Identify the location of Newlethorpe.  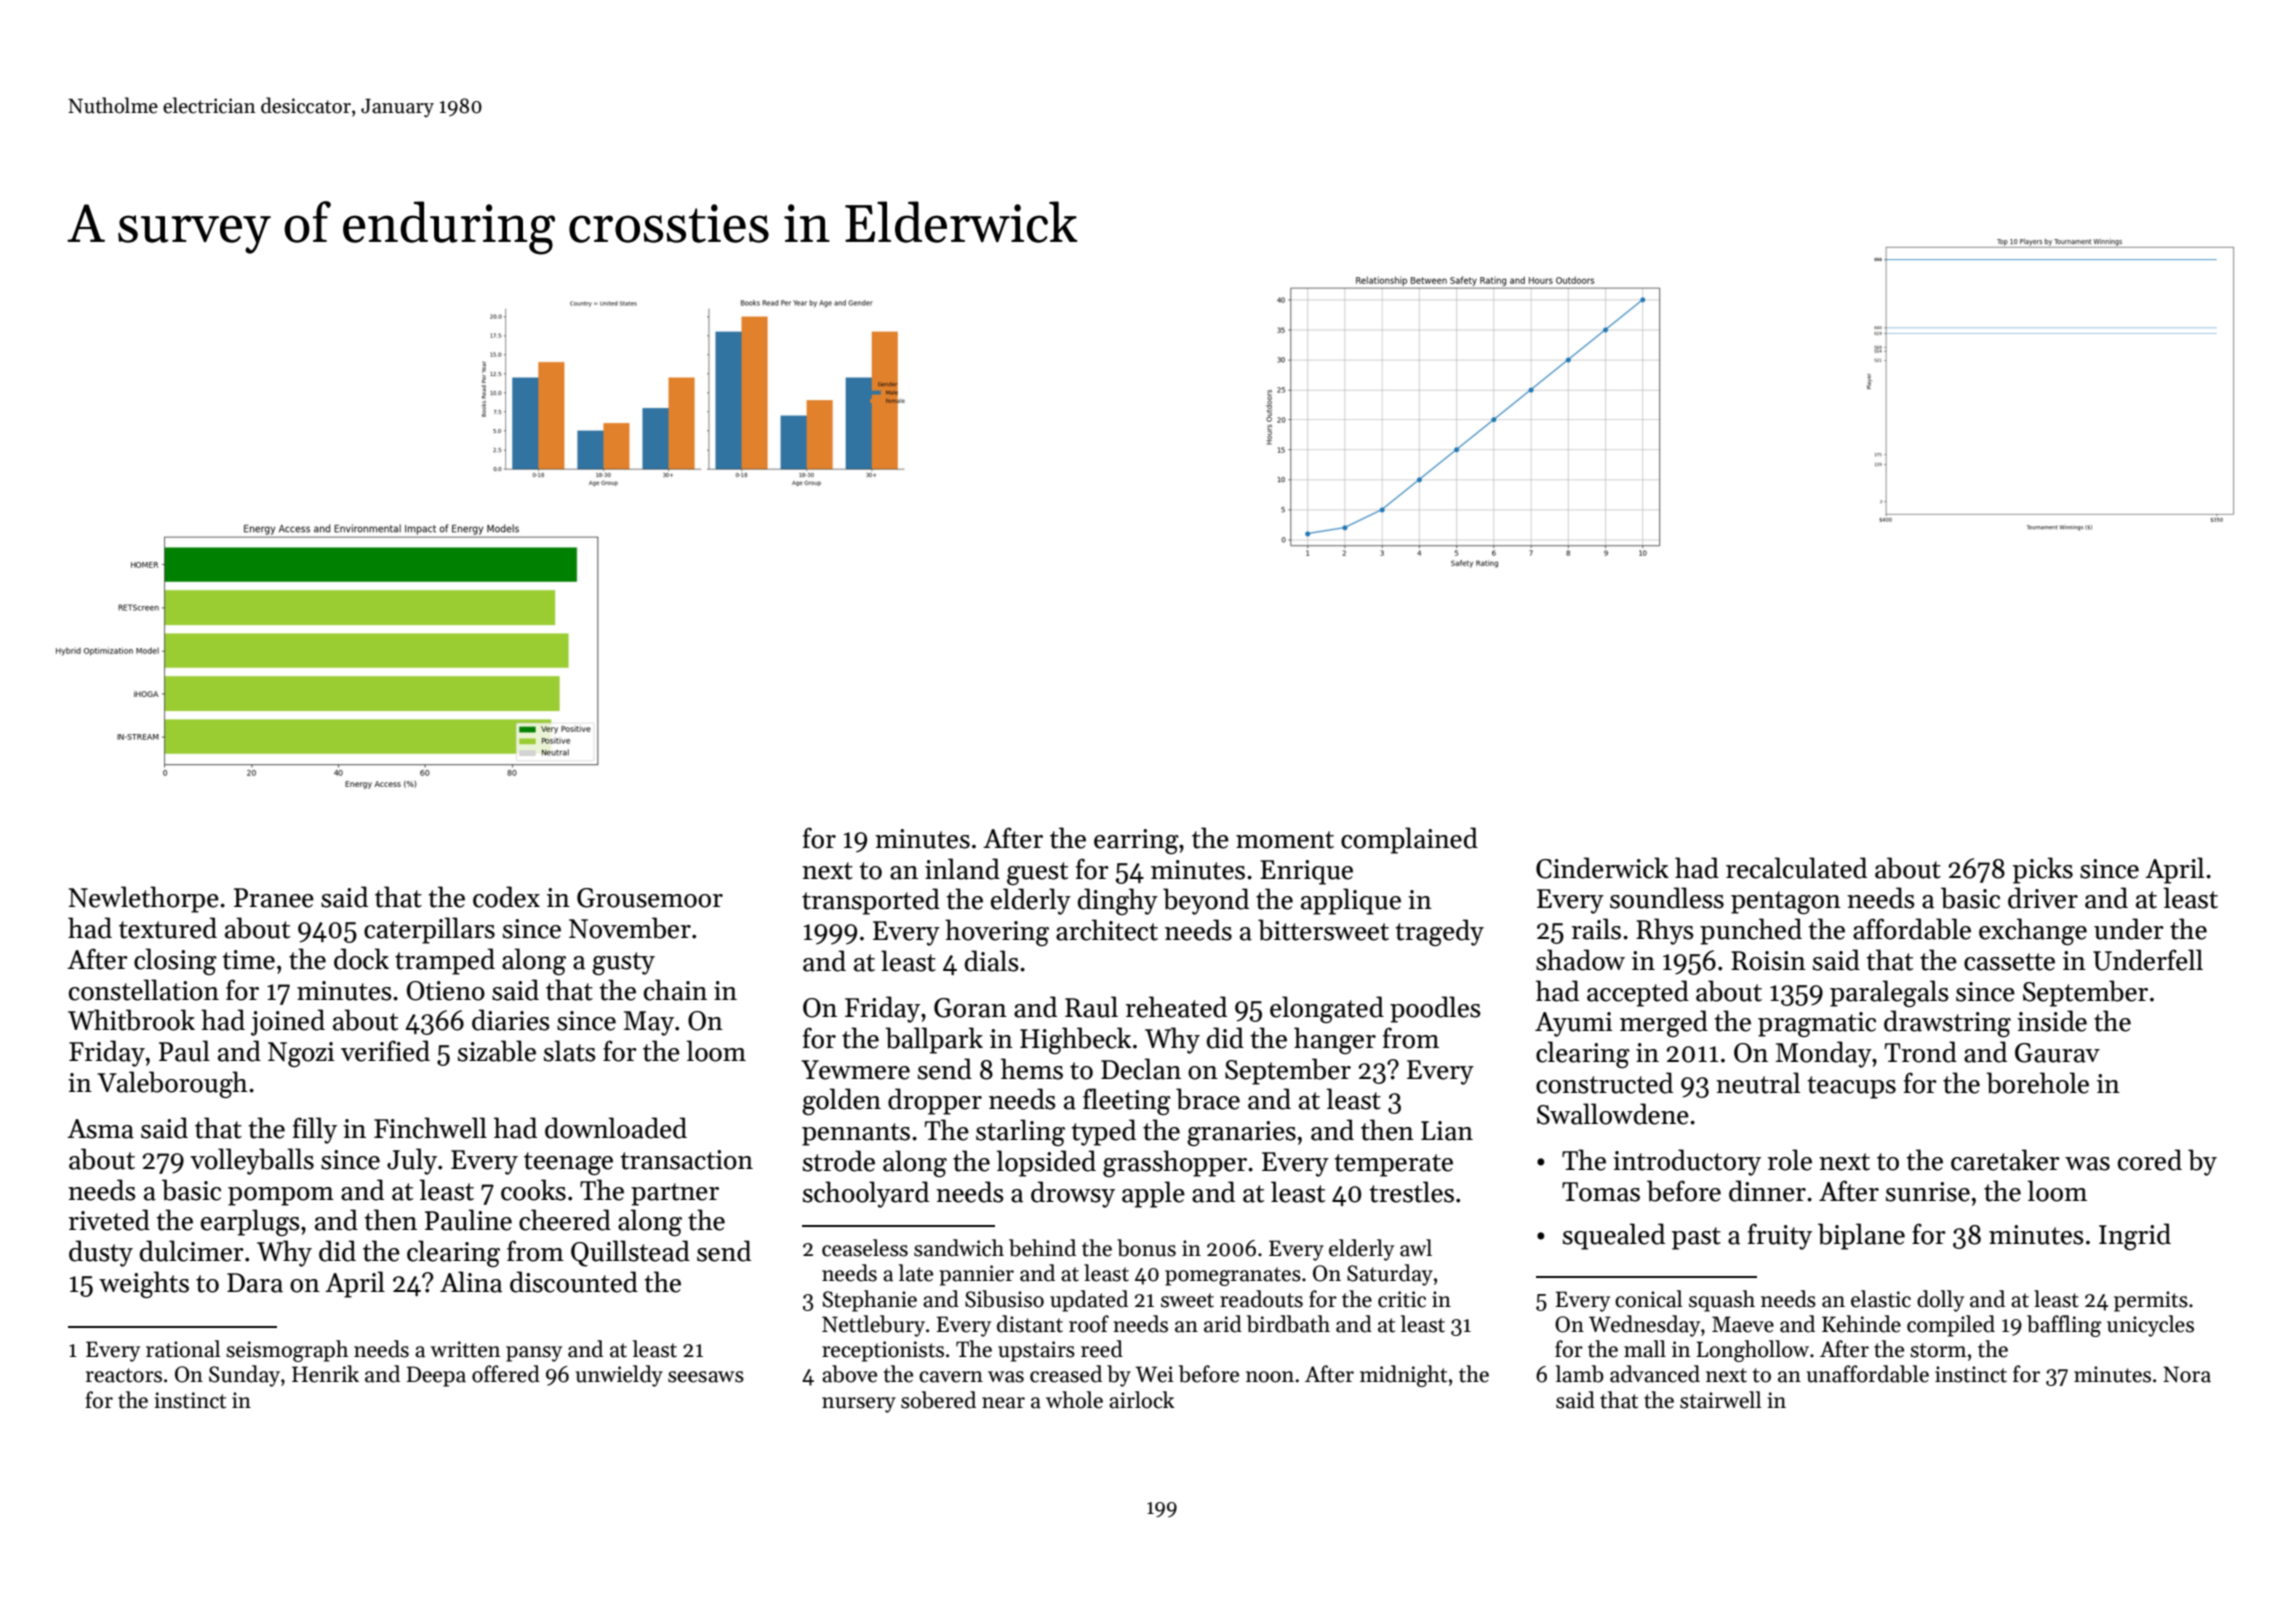
(144, 899).
